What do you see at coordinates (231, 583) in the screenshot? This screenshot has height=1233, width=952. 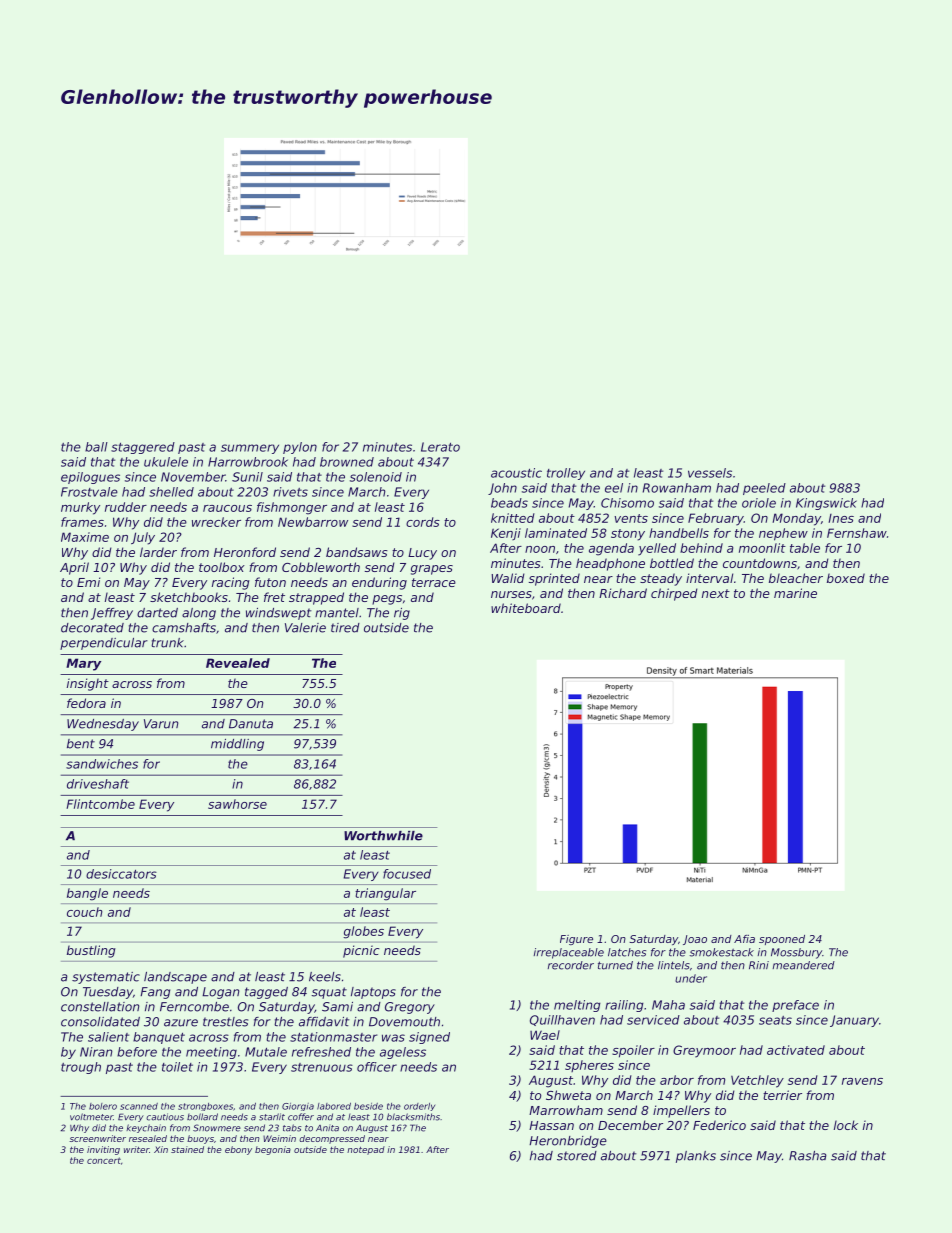 I see `racing` at bounding box center [231, 583].
